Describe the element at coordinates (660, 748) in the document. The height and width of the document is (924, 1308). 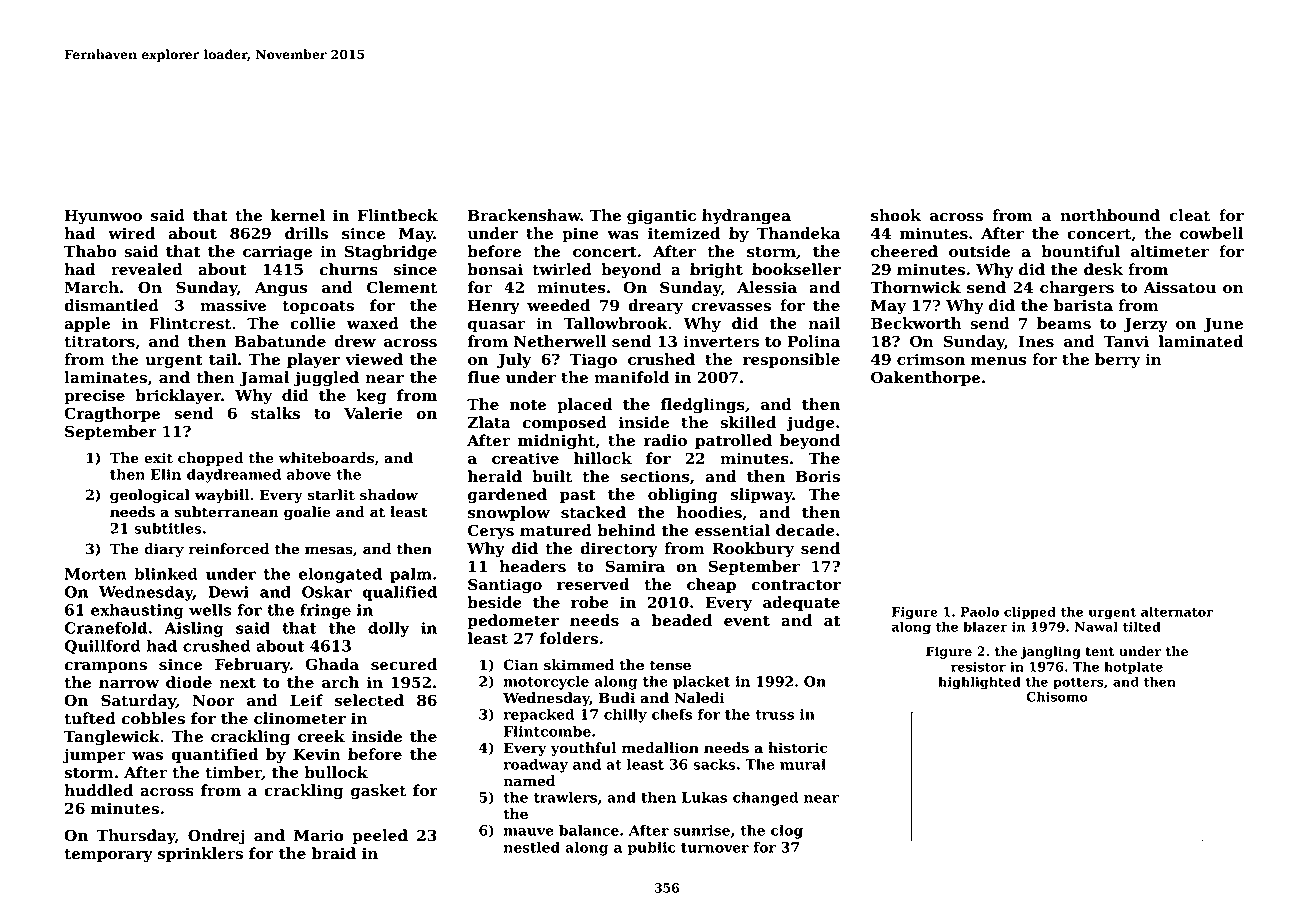
I see `medallion` at that location.
